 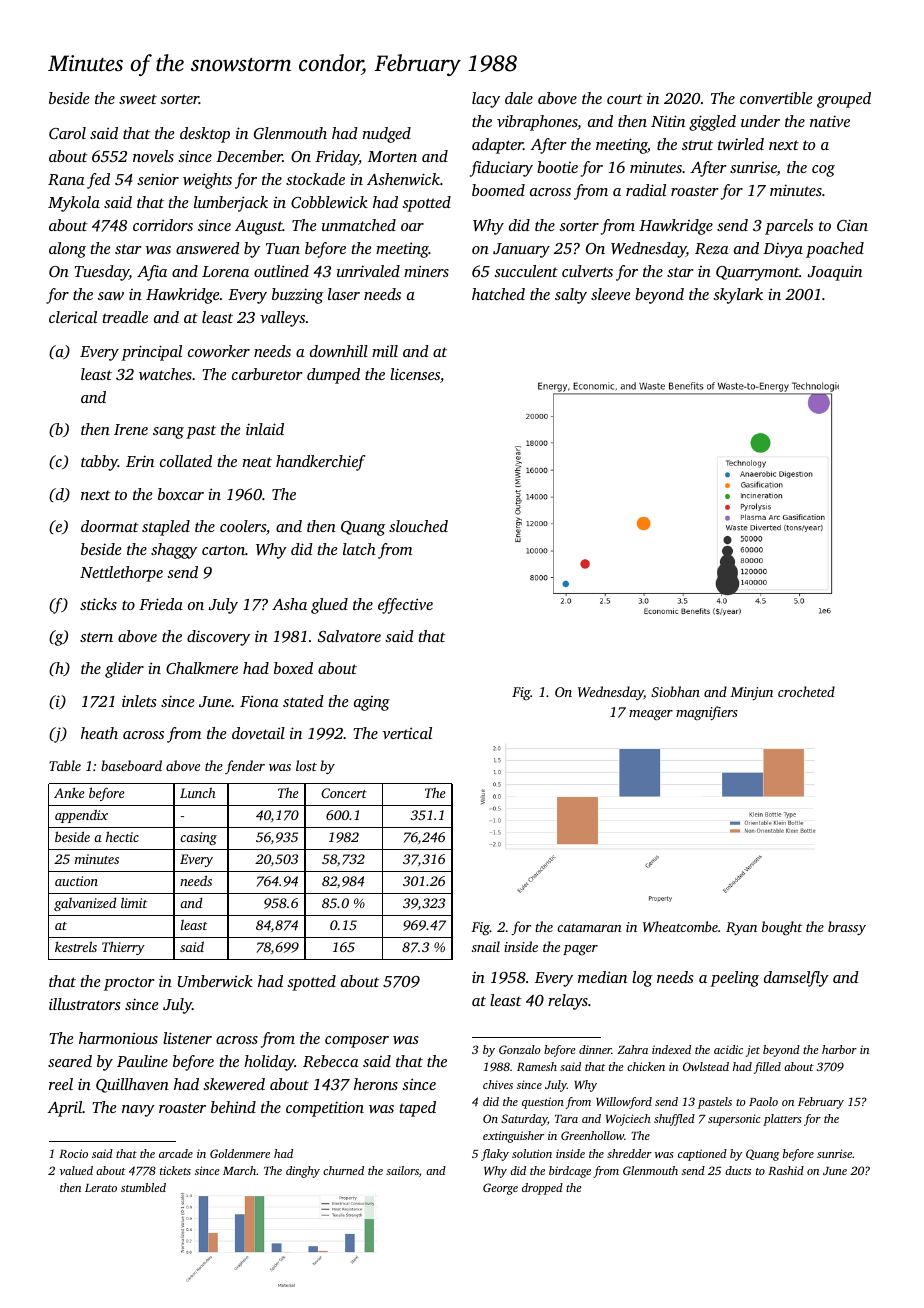 I want to click on lacy, so click(x=486, y=100).
